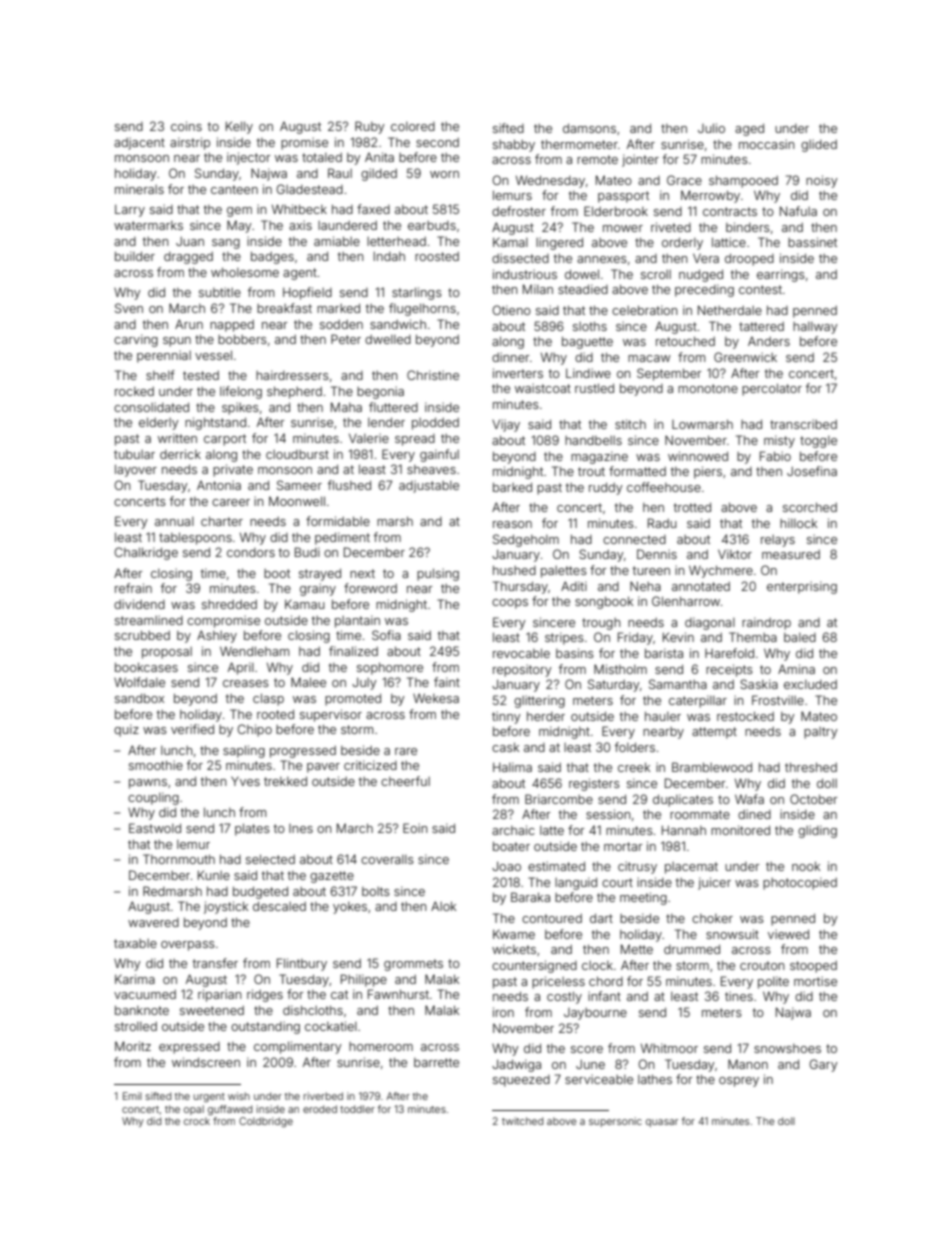 This screenshot has width=952, height=1233. Describe the element at coordinates (615, 1122) in the screenshot. I see `supersonic` at that location.
